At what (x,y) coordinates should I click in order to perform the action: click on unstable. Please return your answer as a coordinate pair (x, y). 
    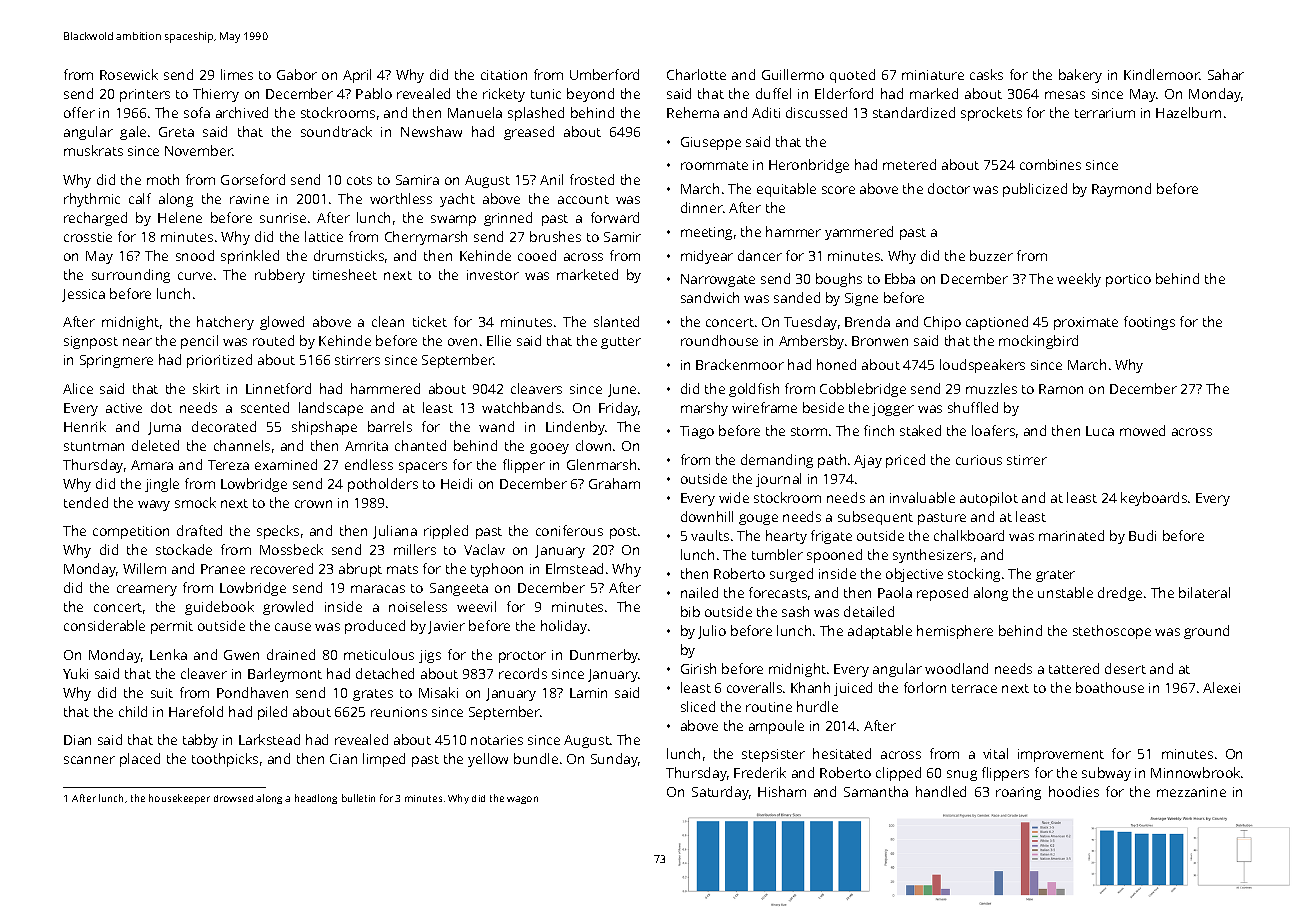
    Looking at the image, I should click on (1065, 592).
